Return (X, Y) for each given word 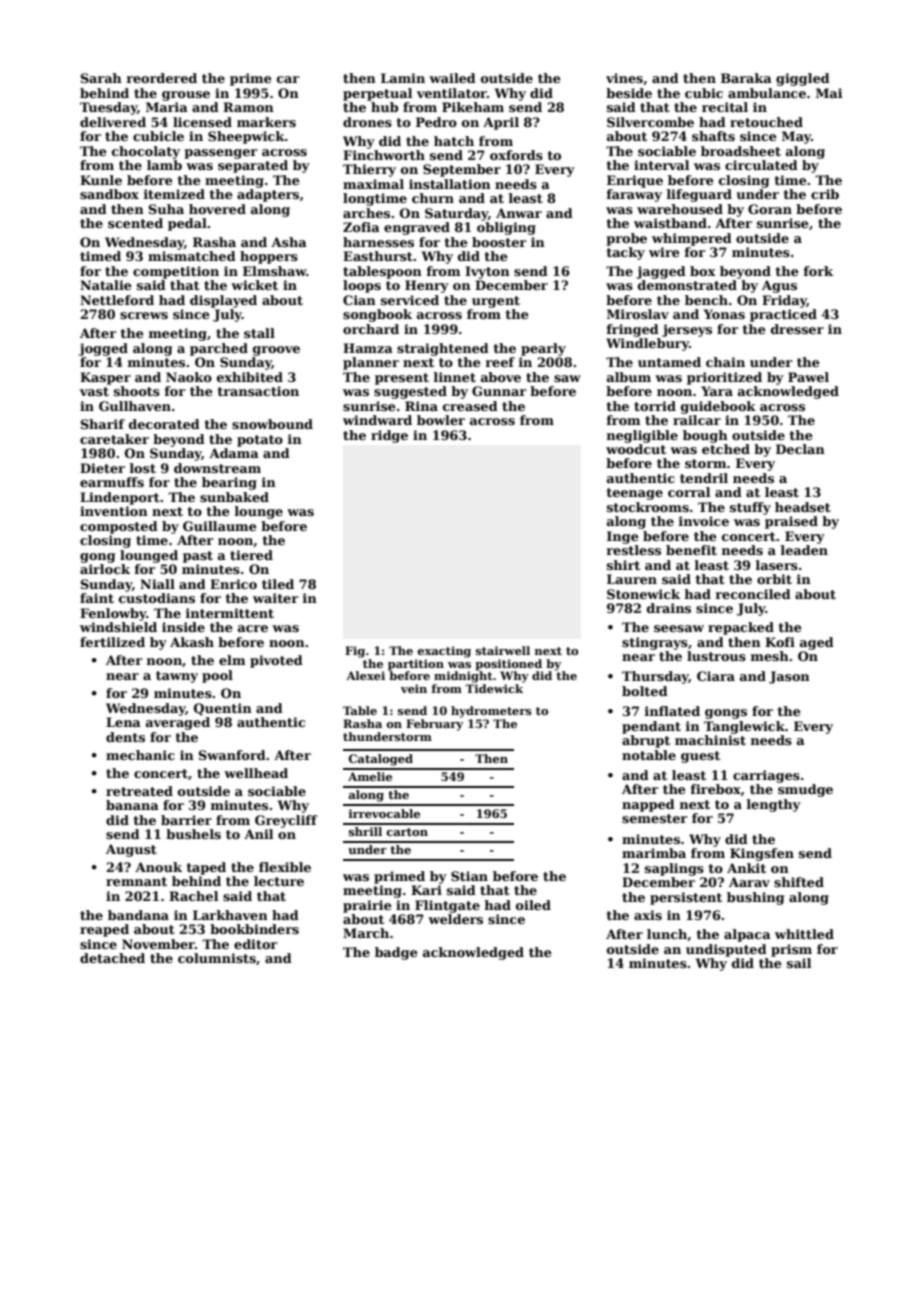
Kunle (101, 180)
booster (499, 242)
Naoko (189, 377)
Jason (789, 677)
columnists (217, 958)
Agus (779, 286)
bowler (441, 420)
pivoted (276, 661)
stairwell (503, 650)
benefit (691, 550)
